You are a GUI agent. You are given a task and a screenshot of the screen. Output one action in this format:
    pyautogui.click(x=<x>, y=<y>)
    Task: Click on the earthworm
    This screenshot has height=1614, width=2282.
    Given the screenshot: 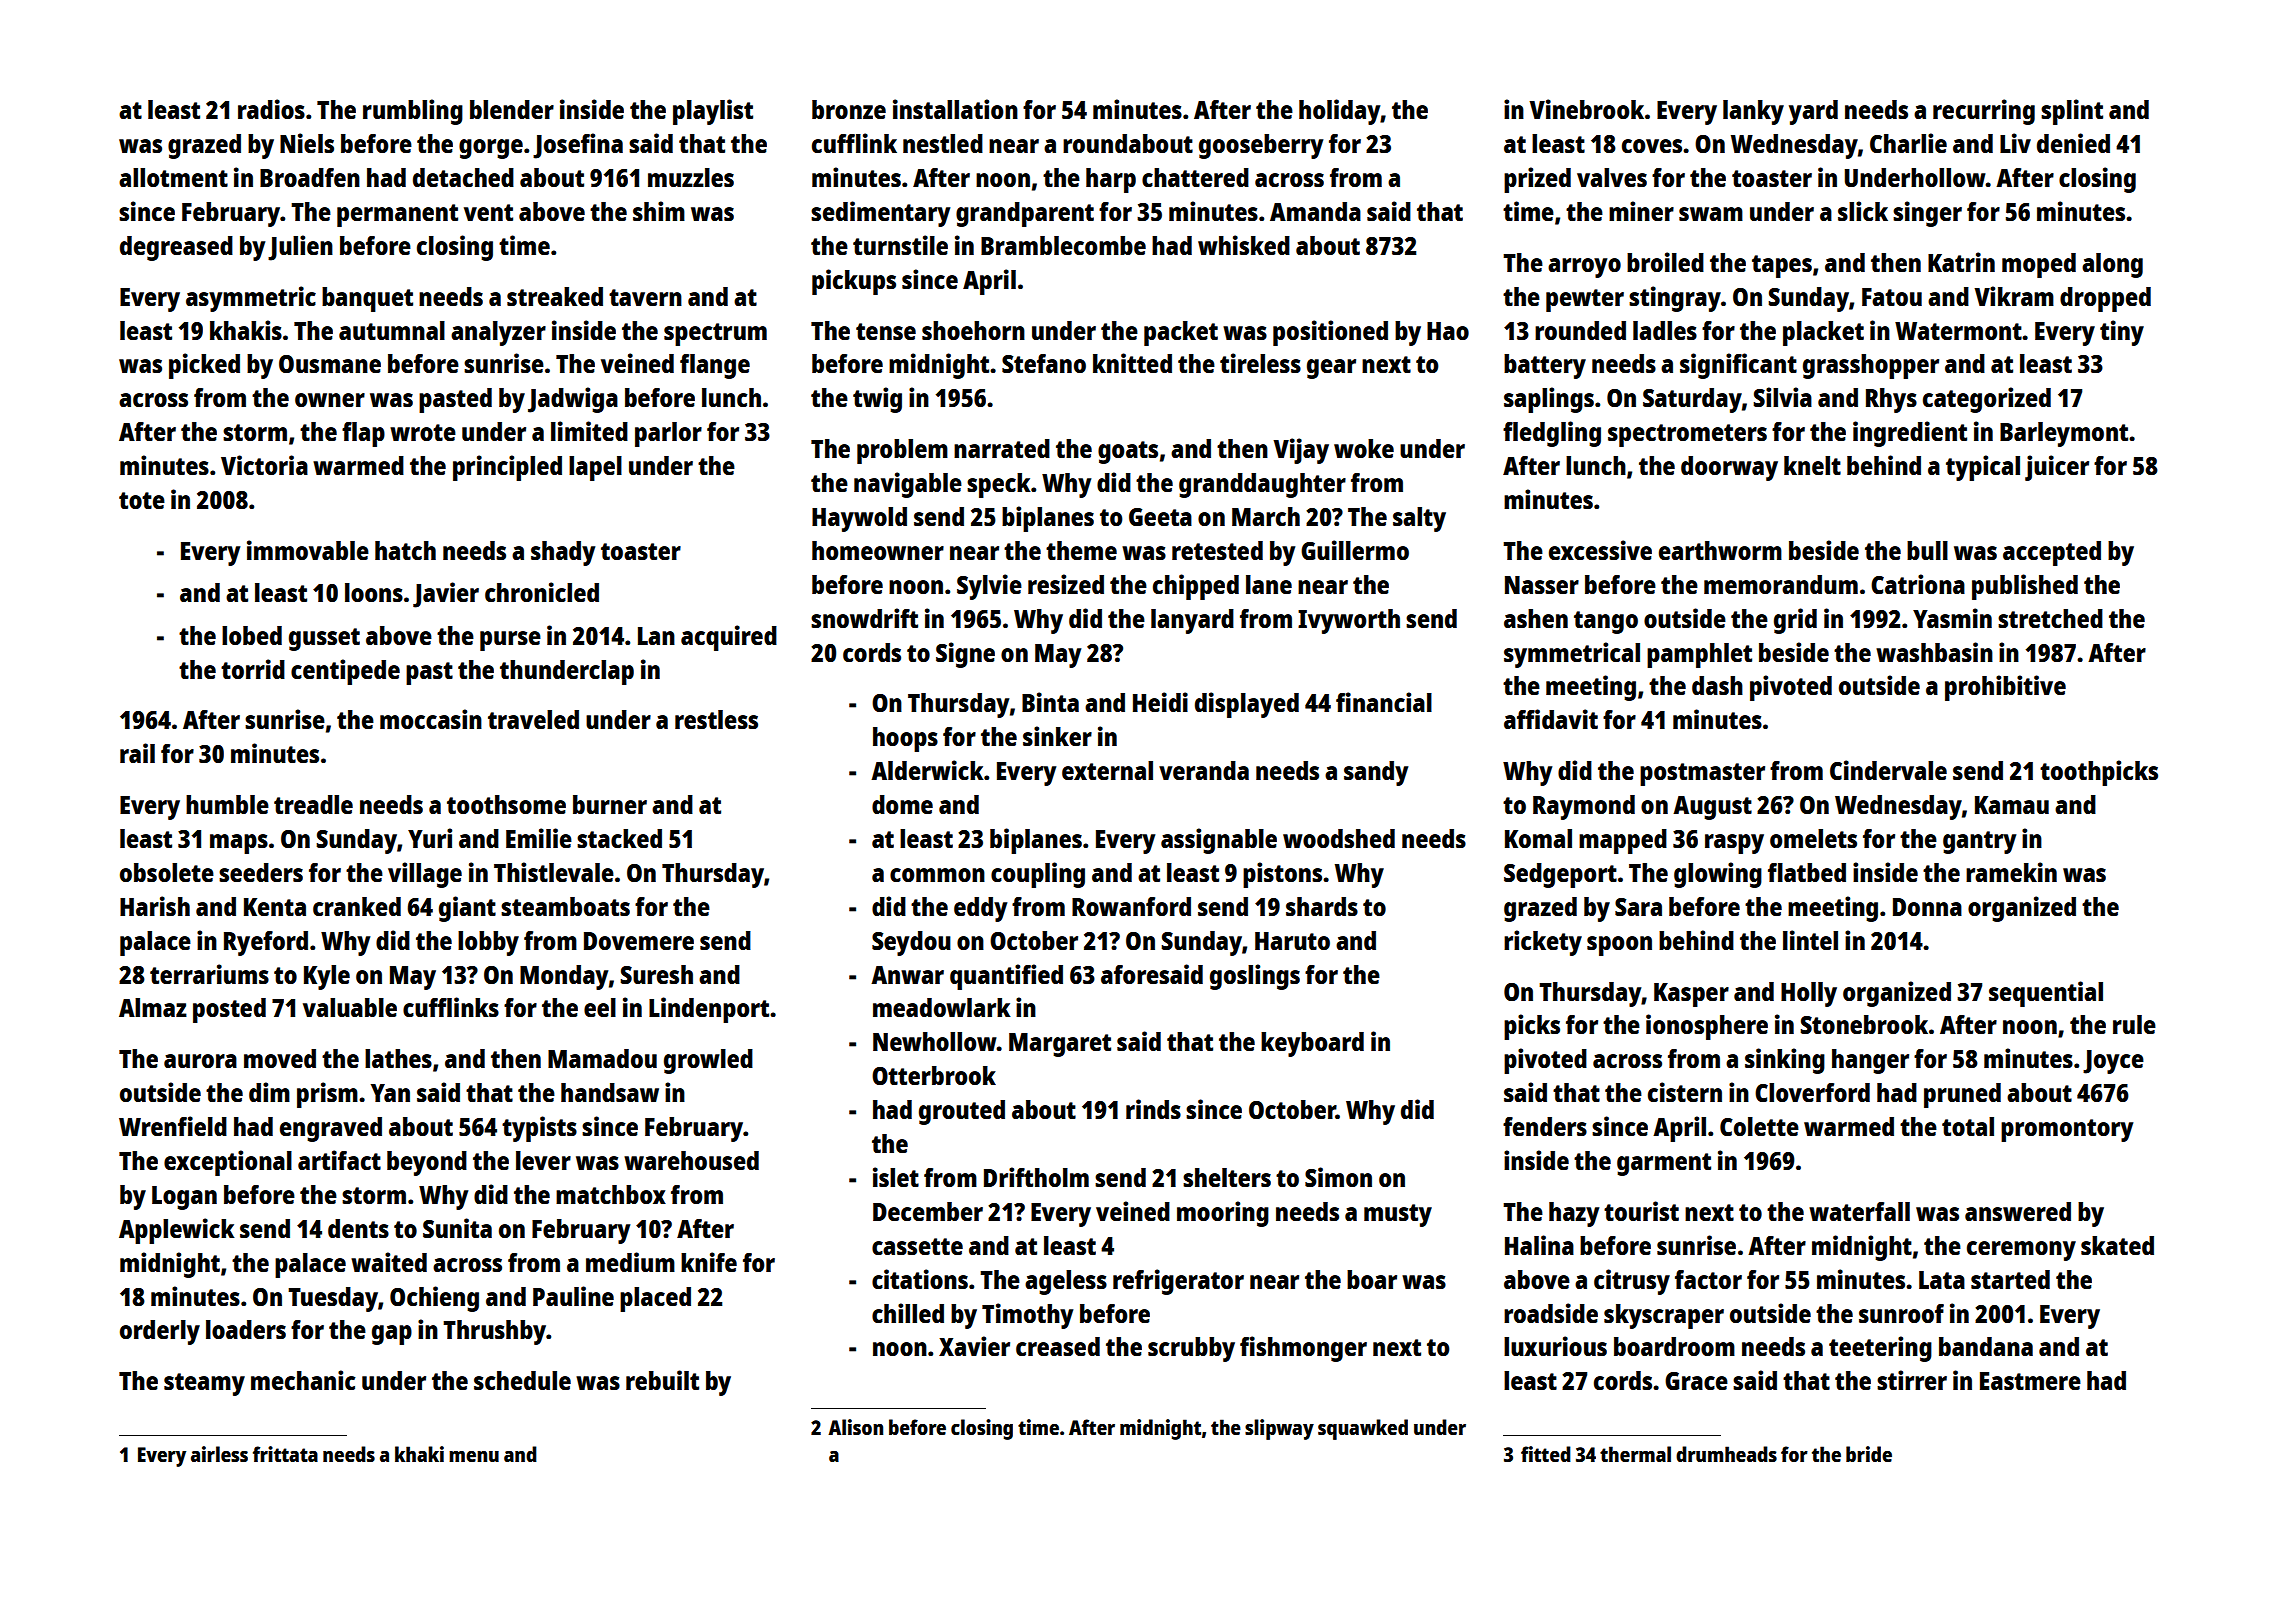 What is the action you would take?
    pyautogui.click(x=1720, y=550)
